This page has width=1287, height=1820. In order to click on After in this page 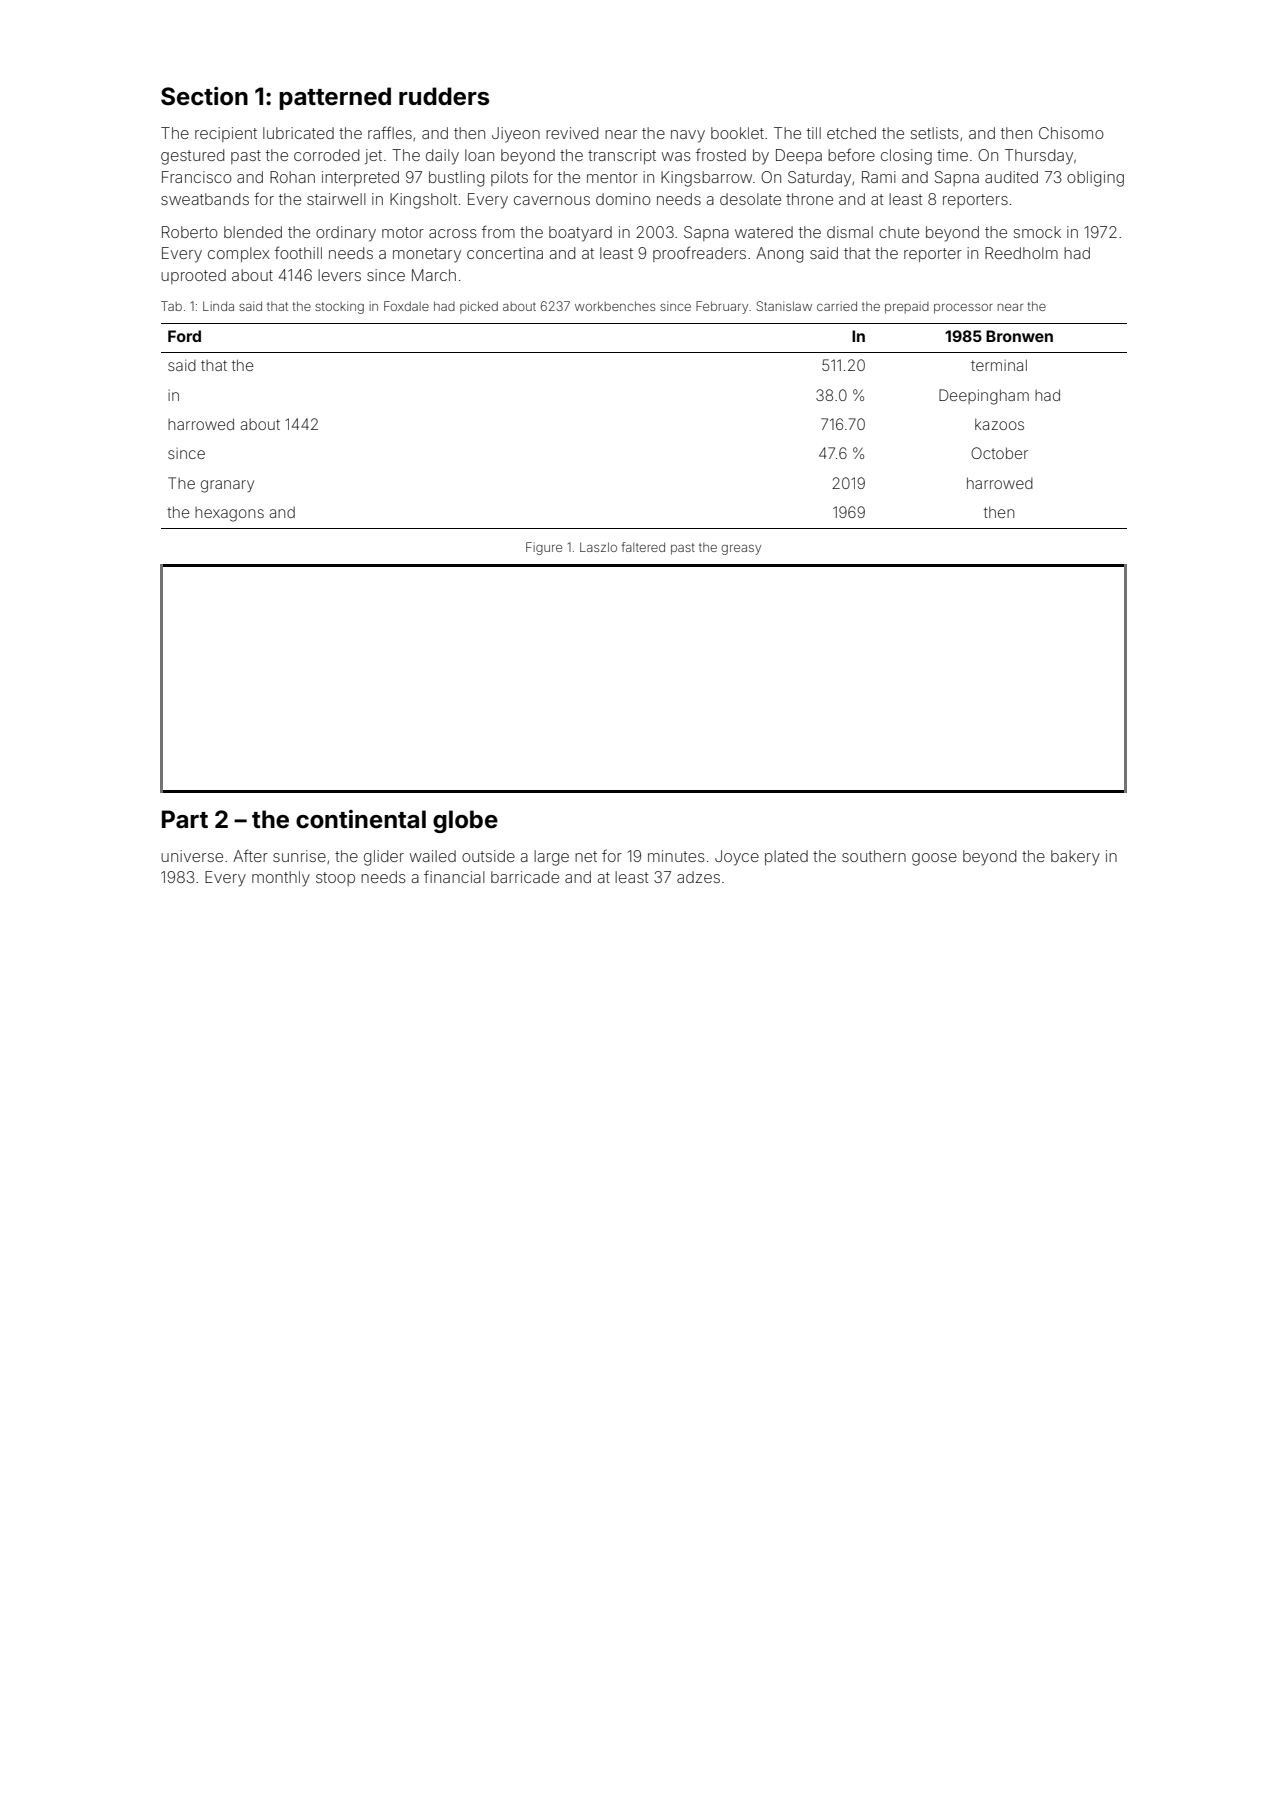, I will do `click(250, 855)`.
